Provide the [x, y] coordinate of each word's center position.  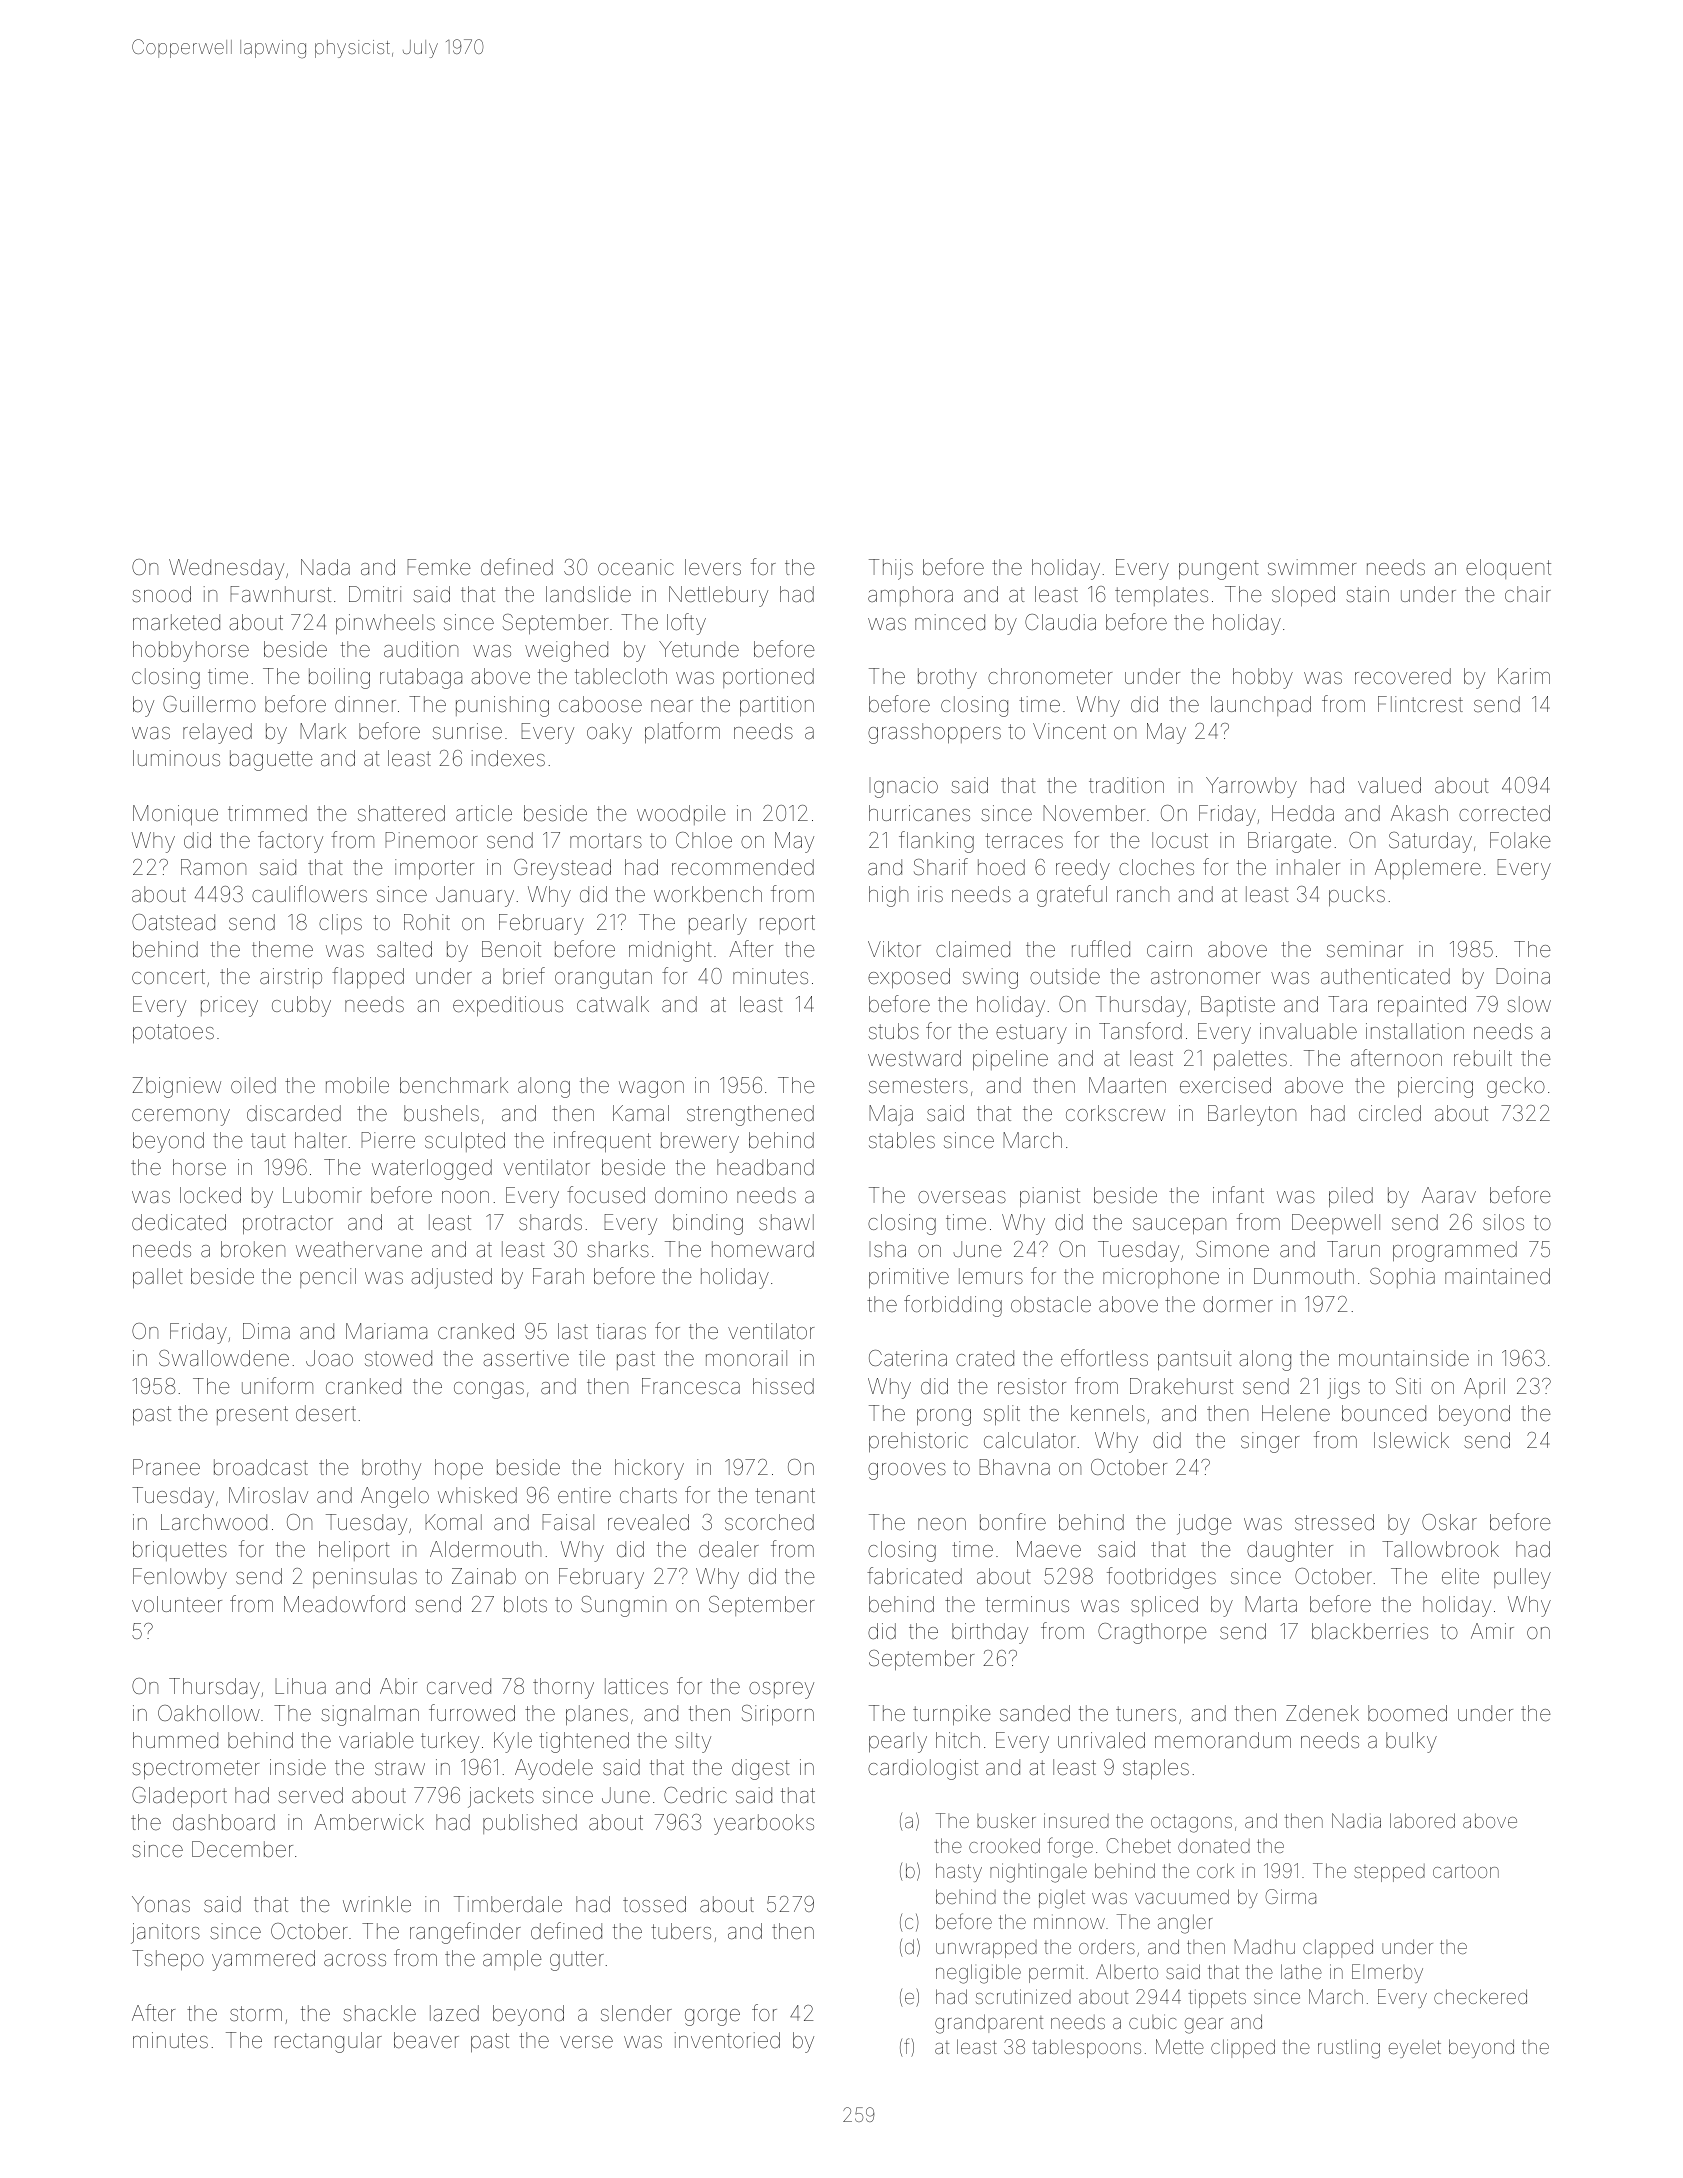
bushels [441, 1113]
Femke [439, 567]
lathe [1301, 1971]
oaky [609, 733]
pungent [1219, 570]
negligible [978, 1974]
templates [1161, 596]
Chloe [704, 840]
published [530, 1824]
